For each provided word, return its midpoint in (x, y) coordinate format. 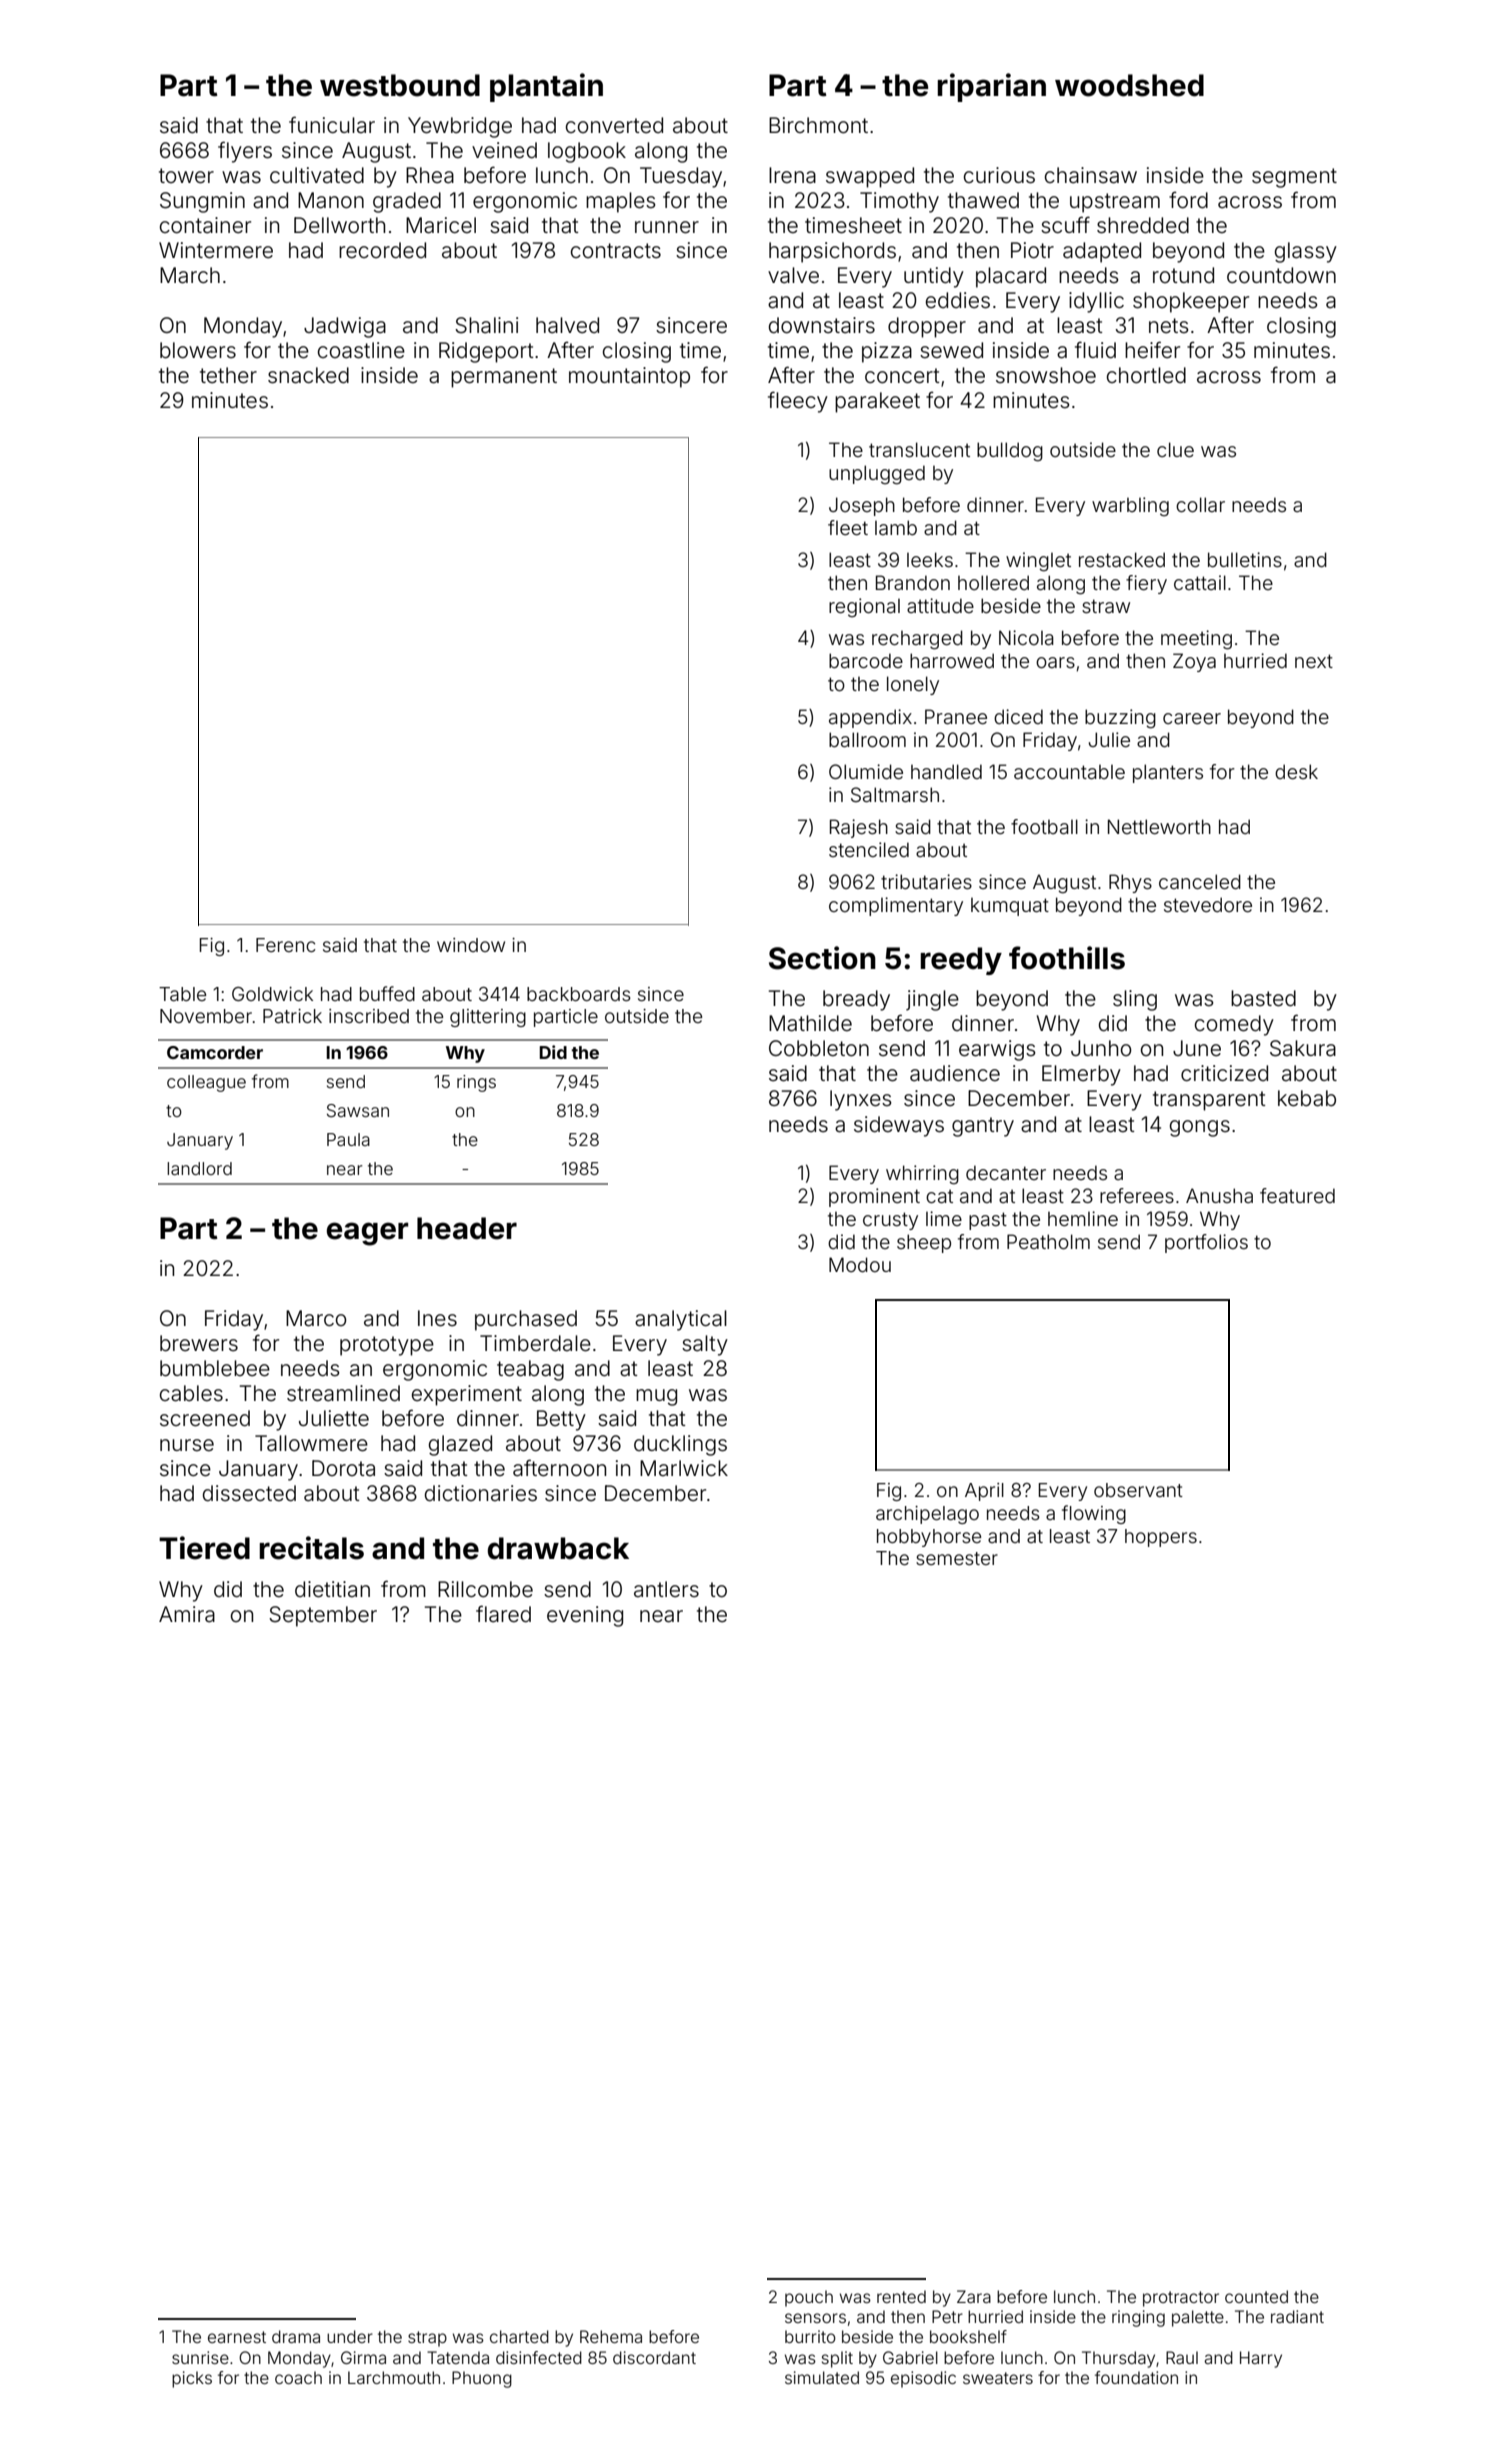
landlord (199, 1168)
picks (192, 2379)
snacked (308, 375)
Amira (187, 1614)
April (984, 1492)
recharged (917, 640)
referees (1137, 1195)
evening (585, 1616)
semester (957, 1558)
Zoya (1194, 662)
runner (667, 227)
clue (1175, 449)
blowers (198, 350)
